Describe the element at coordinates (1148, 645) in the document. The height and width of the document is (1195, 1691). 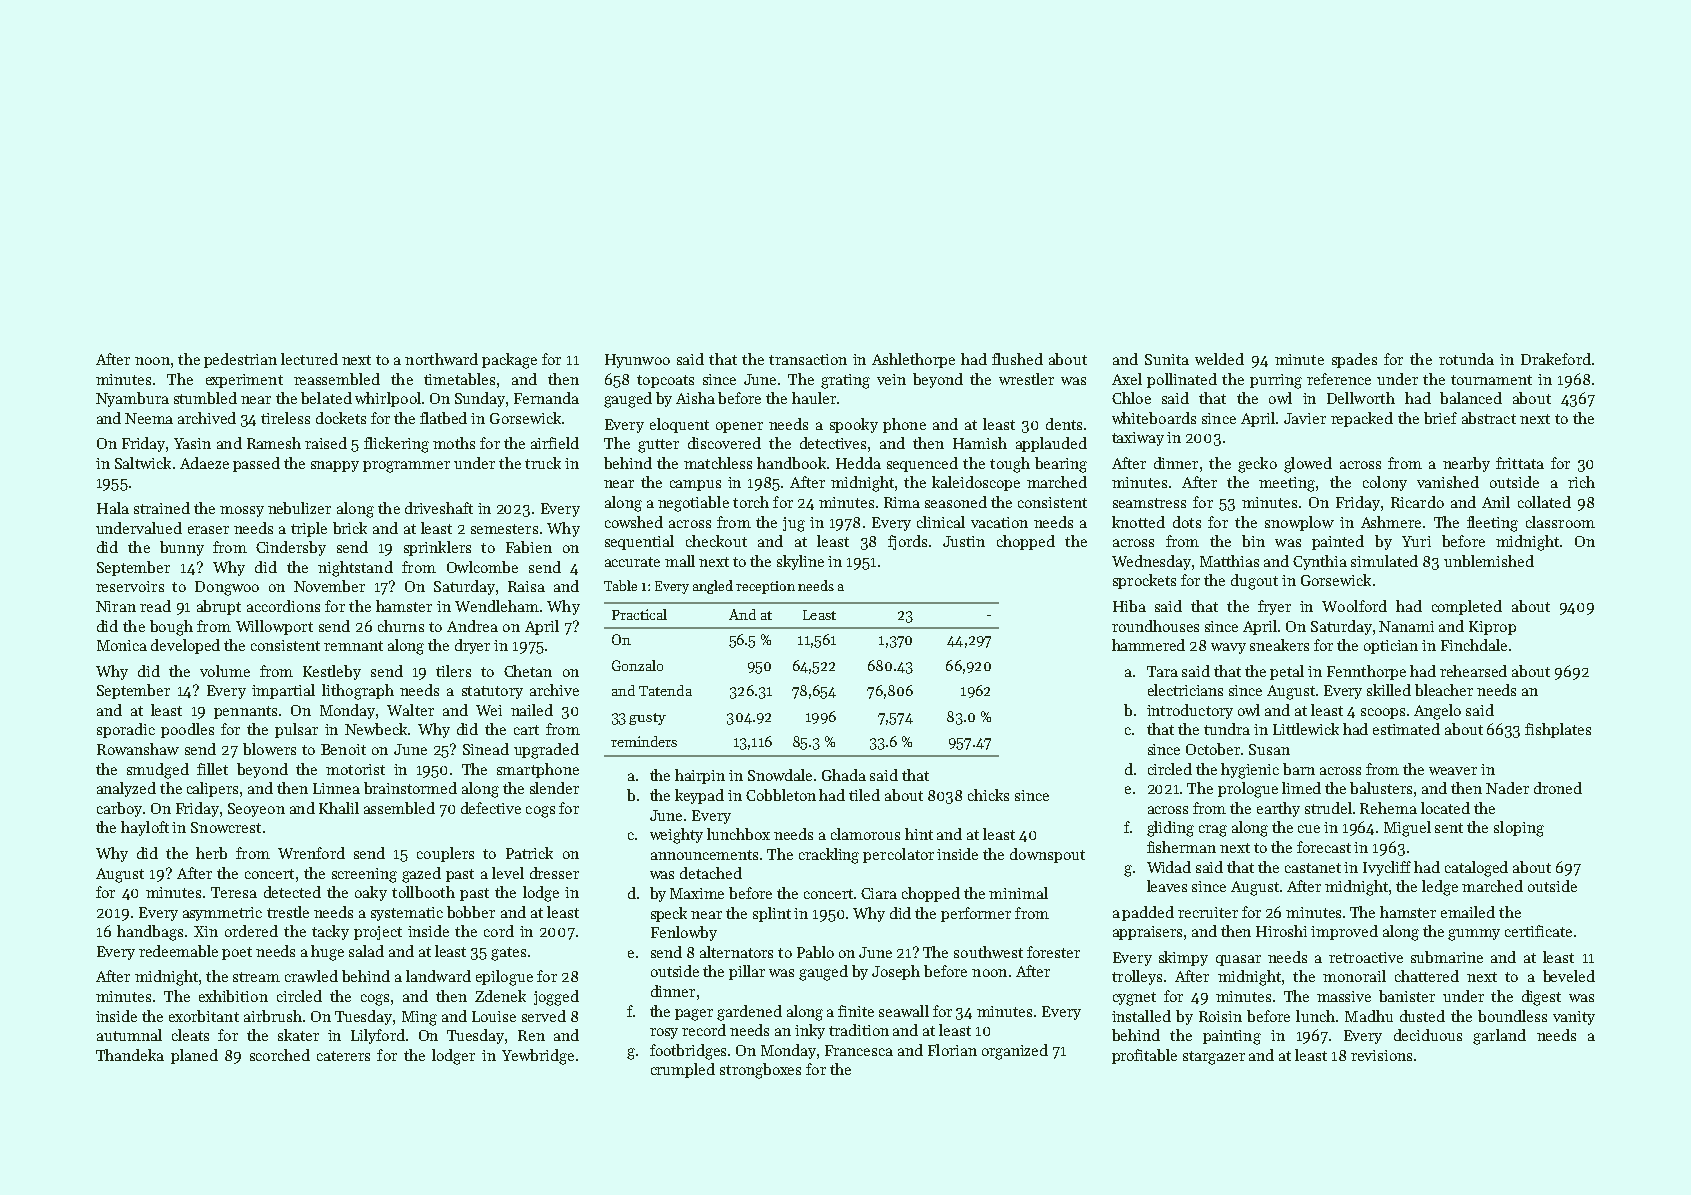
I see `hammered` at that location.
